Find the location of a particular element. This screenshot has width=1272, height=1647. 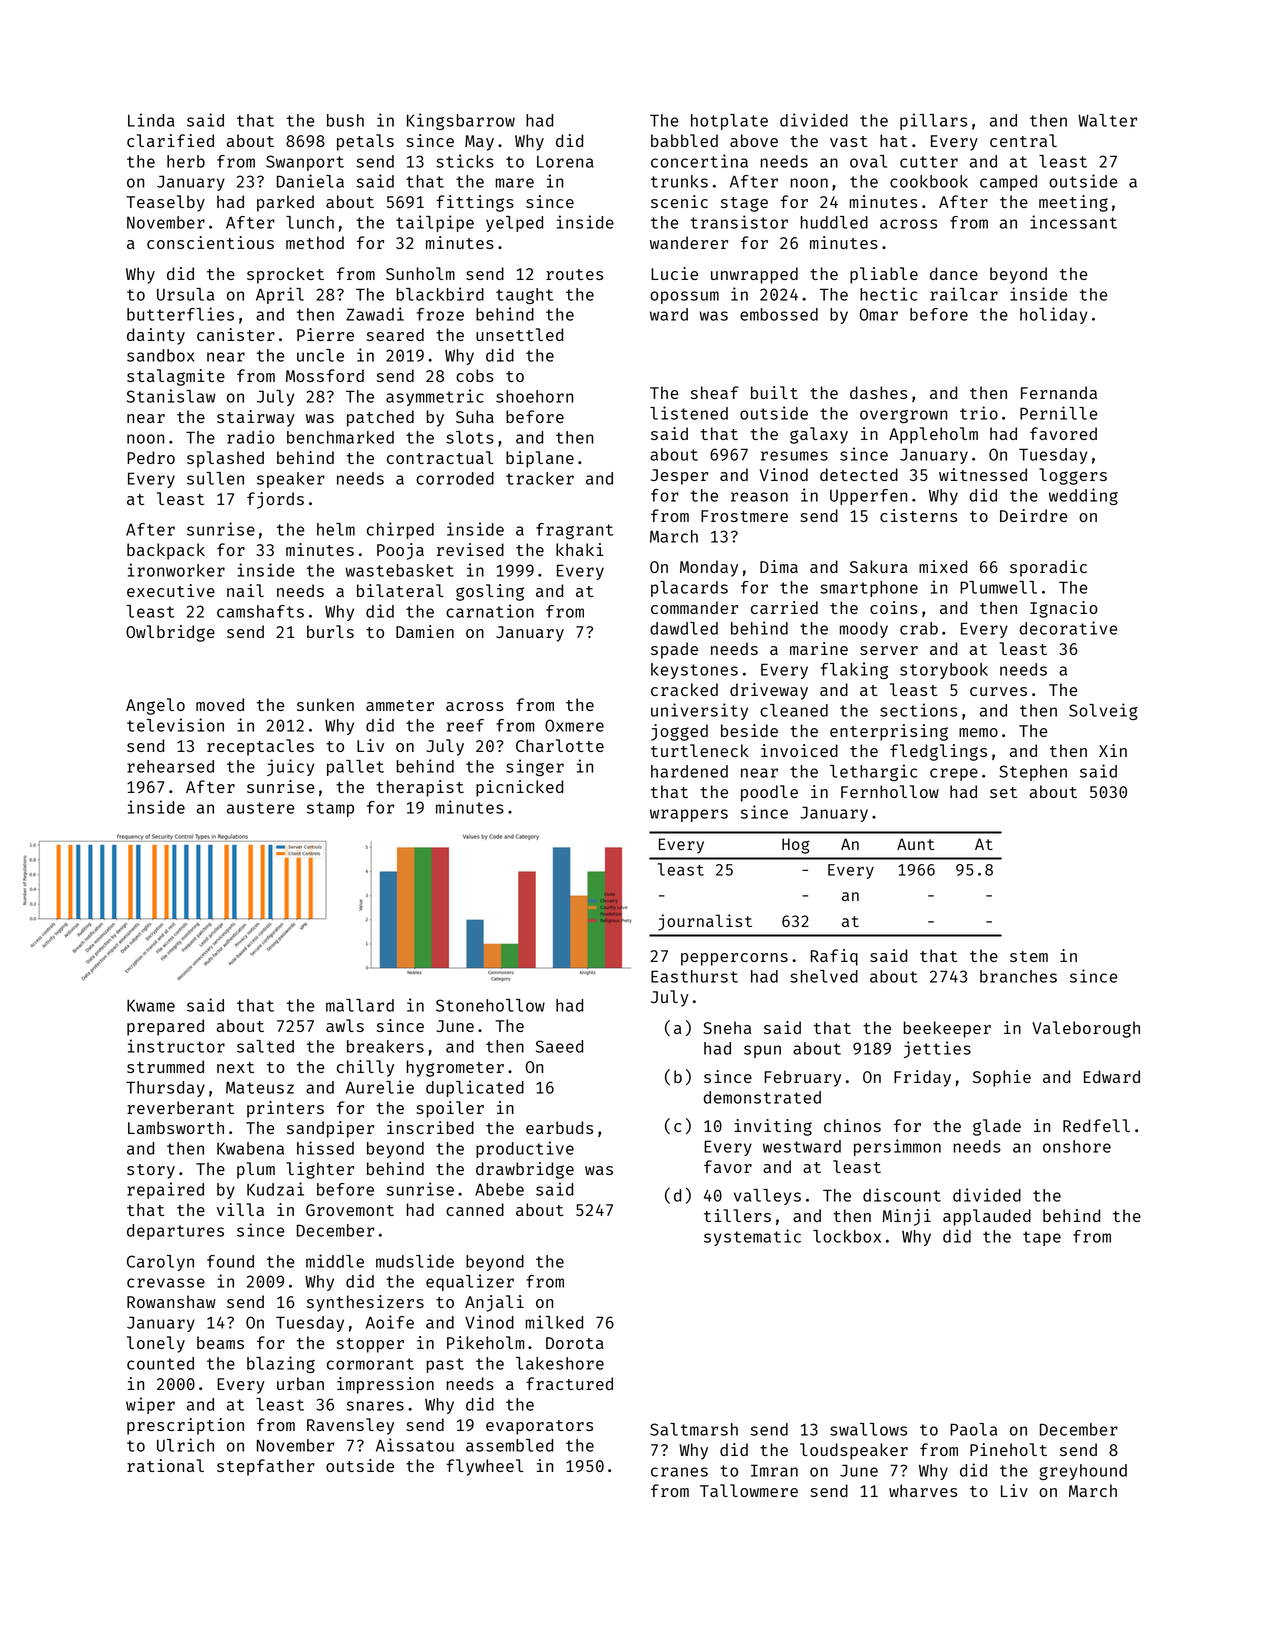

unwrapped is located at coordinates (754, 275).
